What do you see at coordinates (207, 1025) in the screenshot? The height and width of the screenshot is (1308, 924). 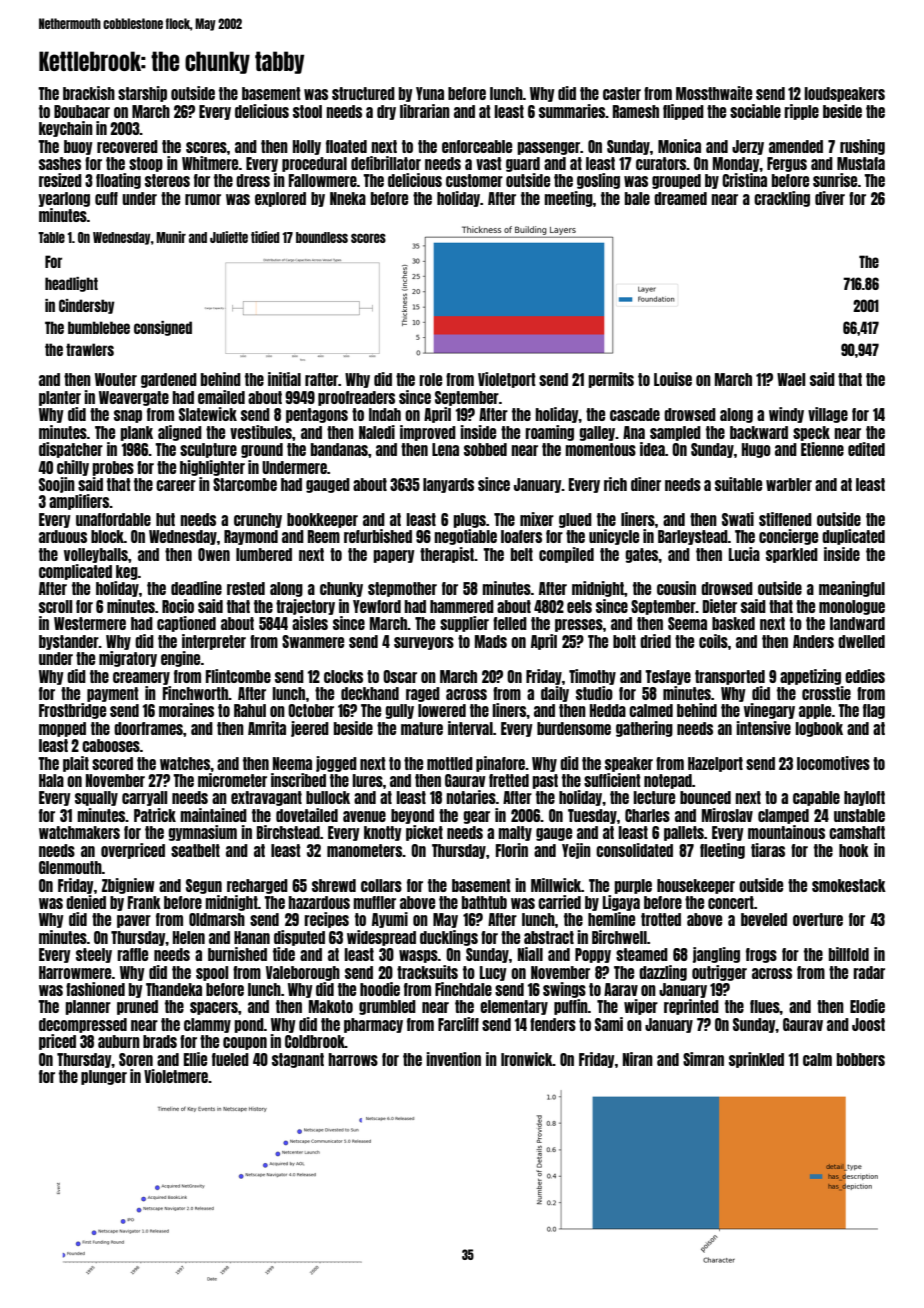 I see `clammy` at bounding box center [207, 1025].
